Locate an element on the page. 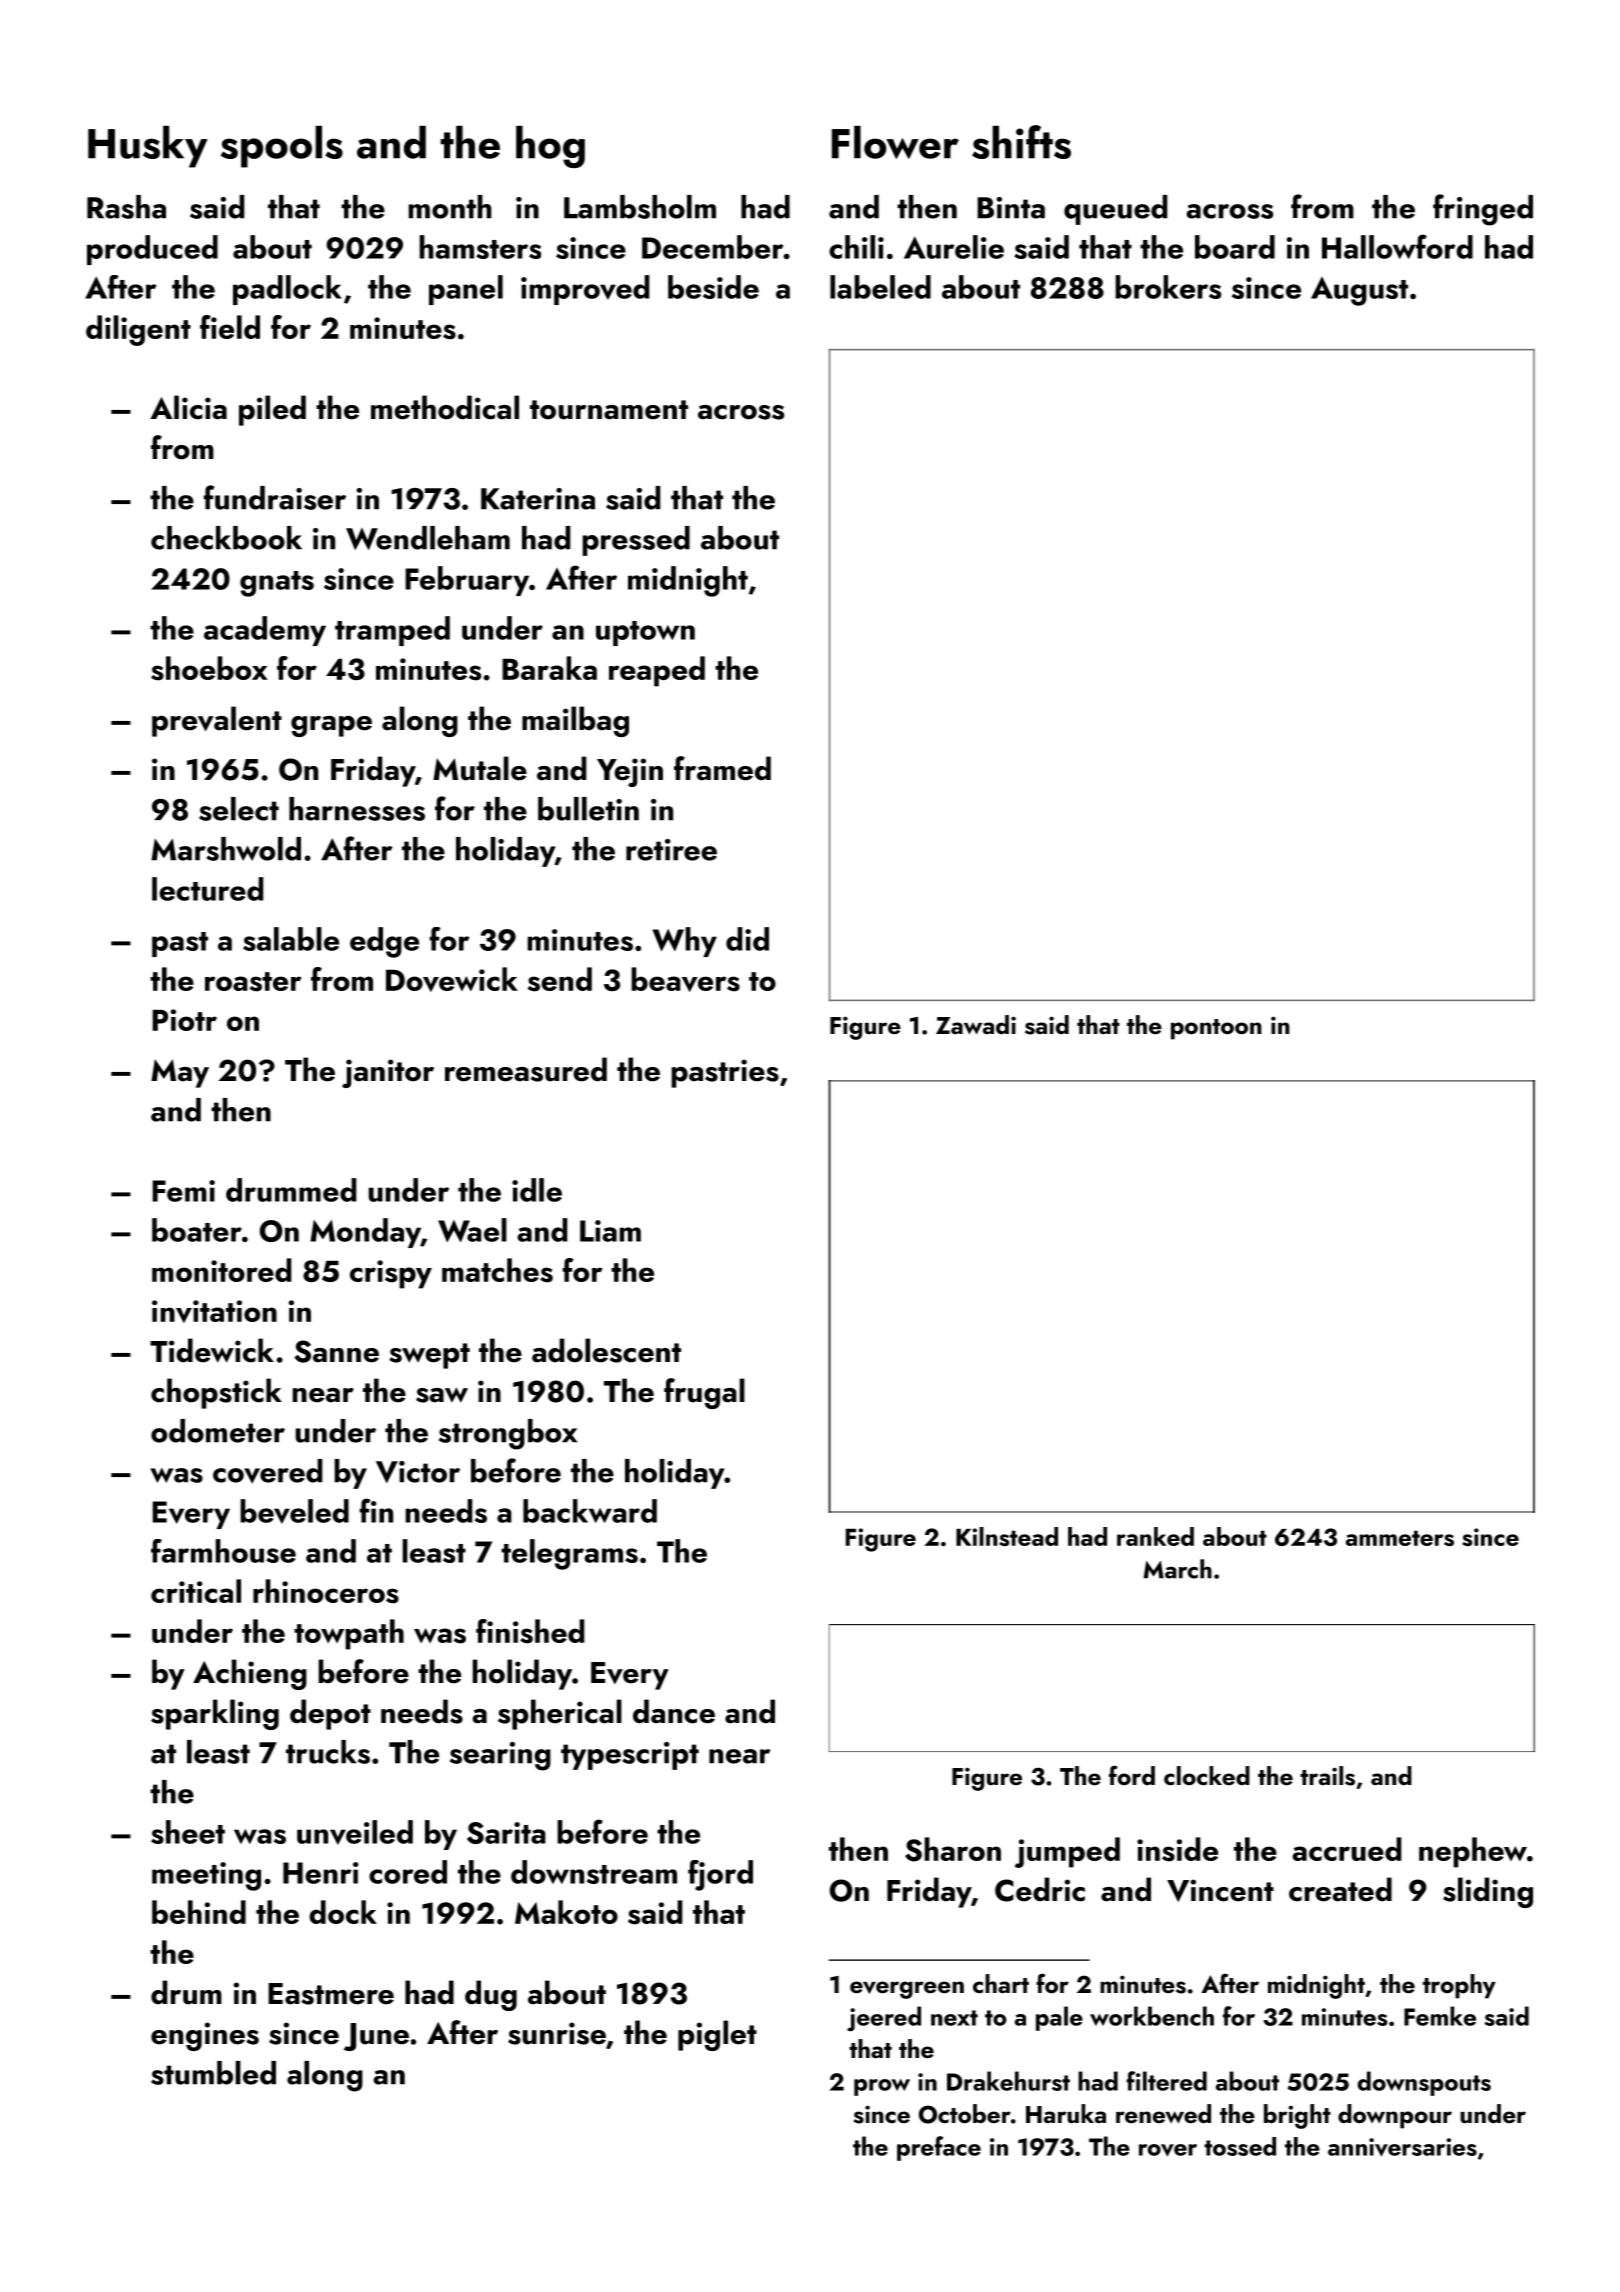 The width and height of the image is (1620, 2292). pressed is located at coordinates (636, 541).
